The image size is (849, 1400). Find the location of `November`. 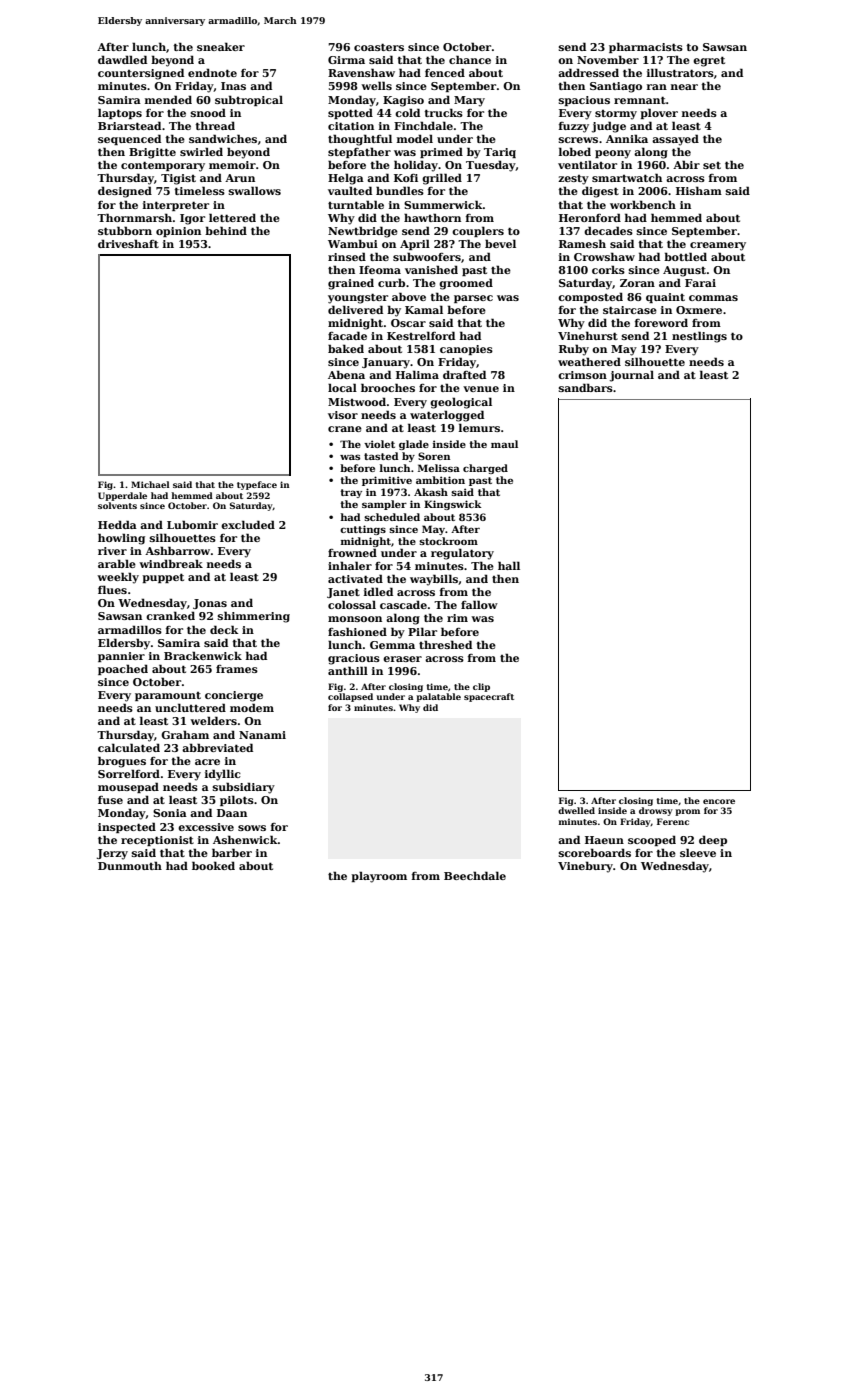

November is located at coordinates (608, 59).
